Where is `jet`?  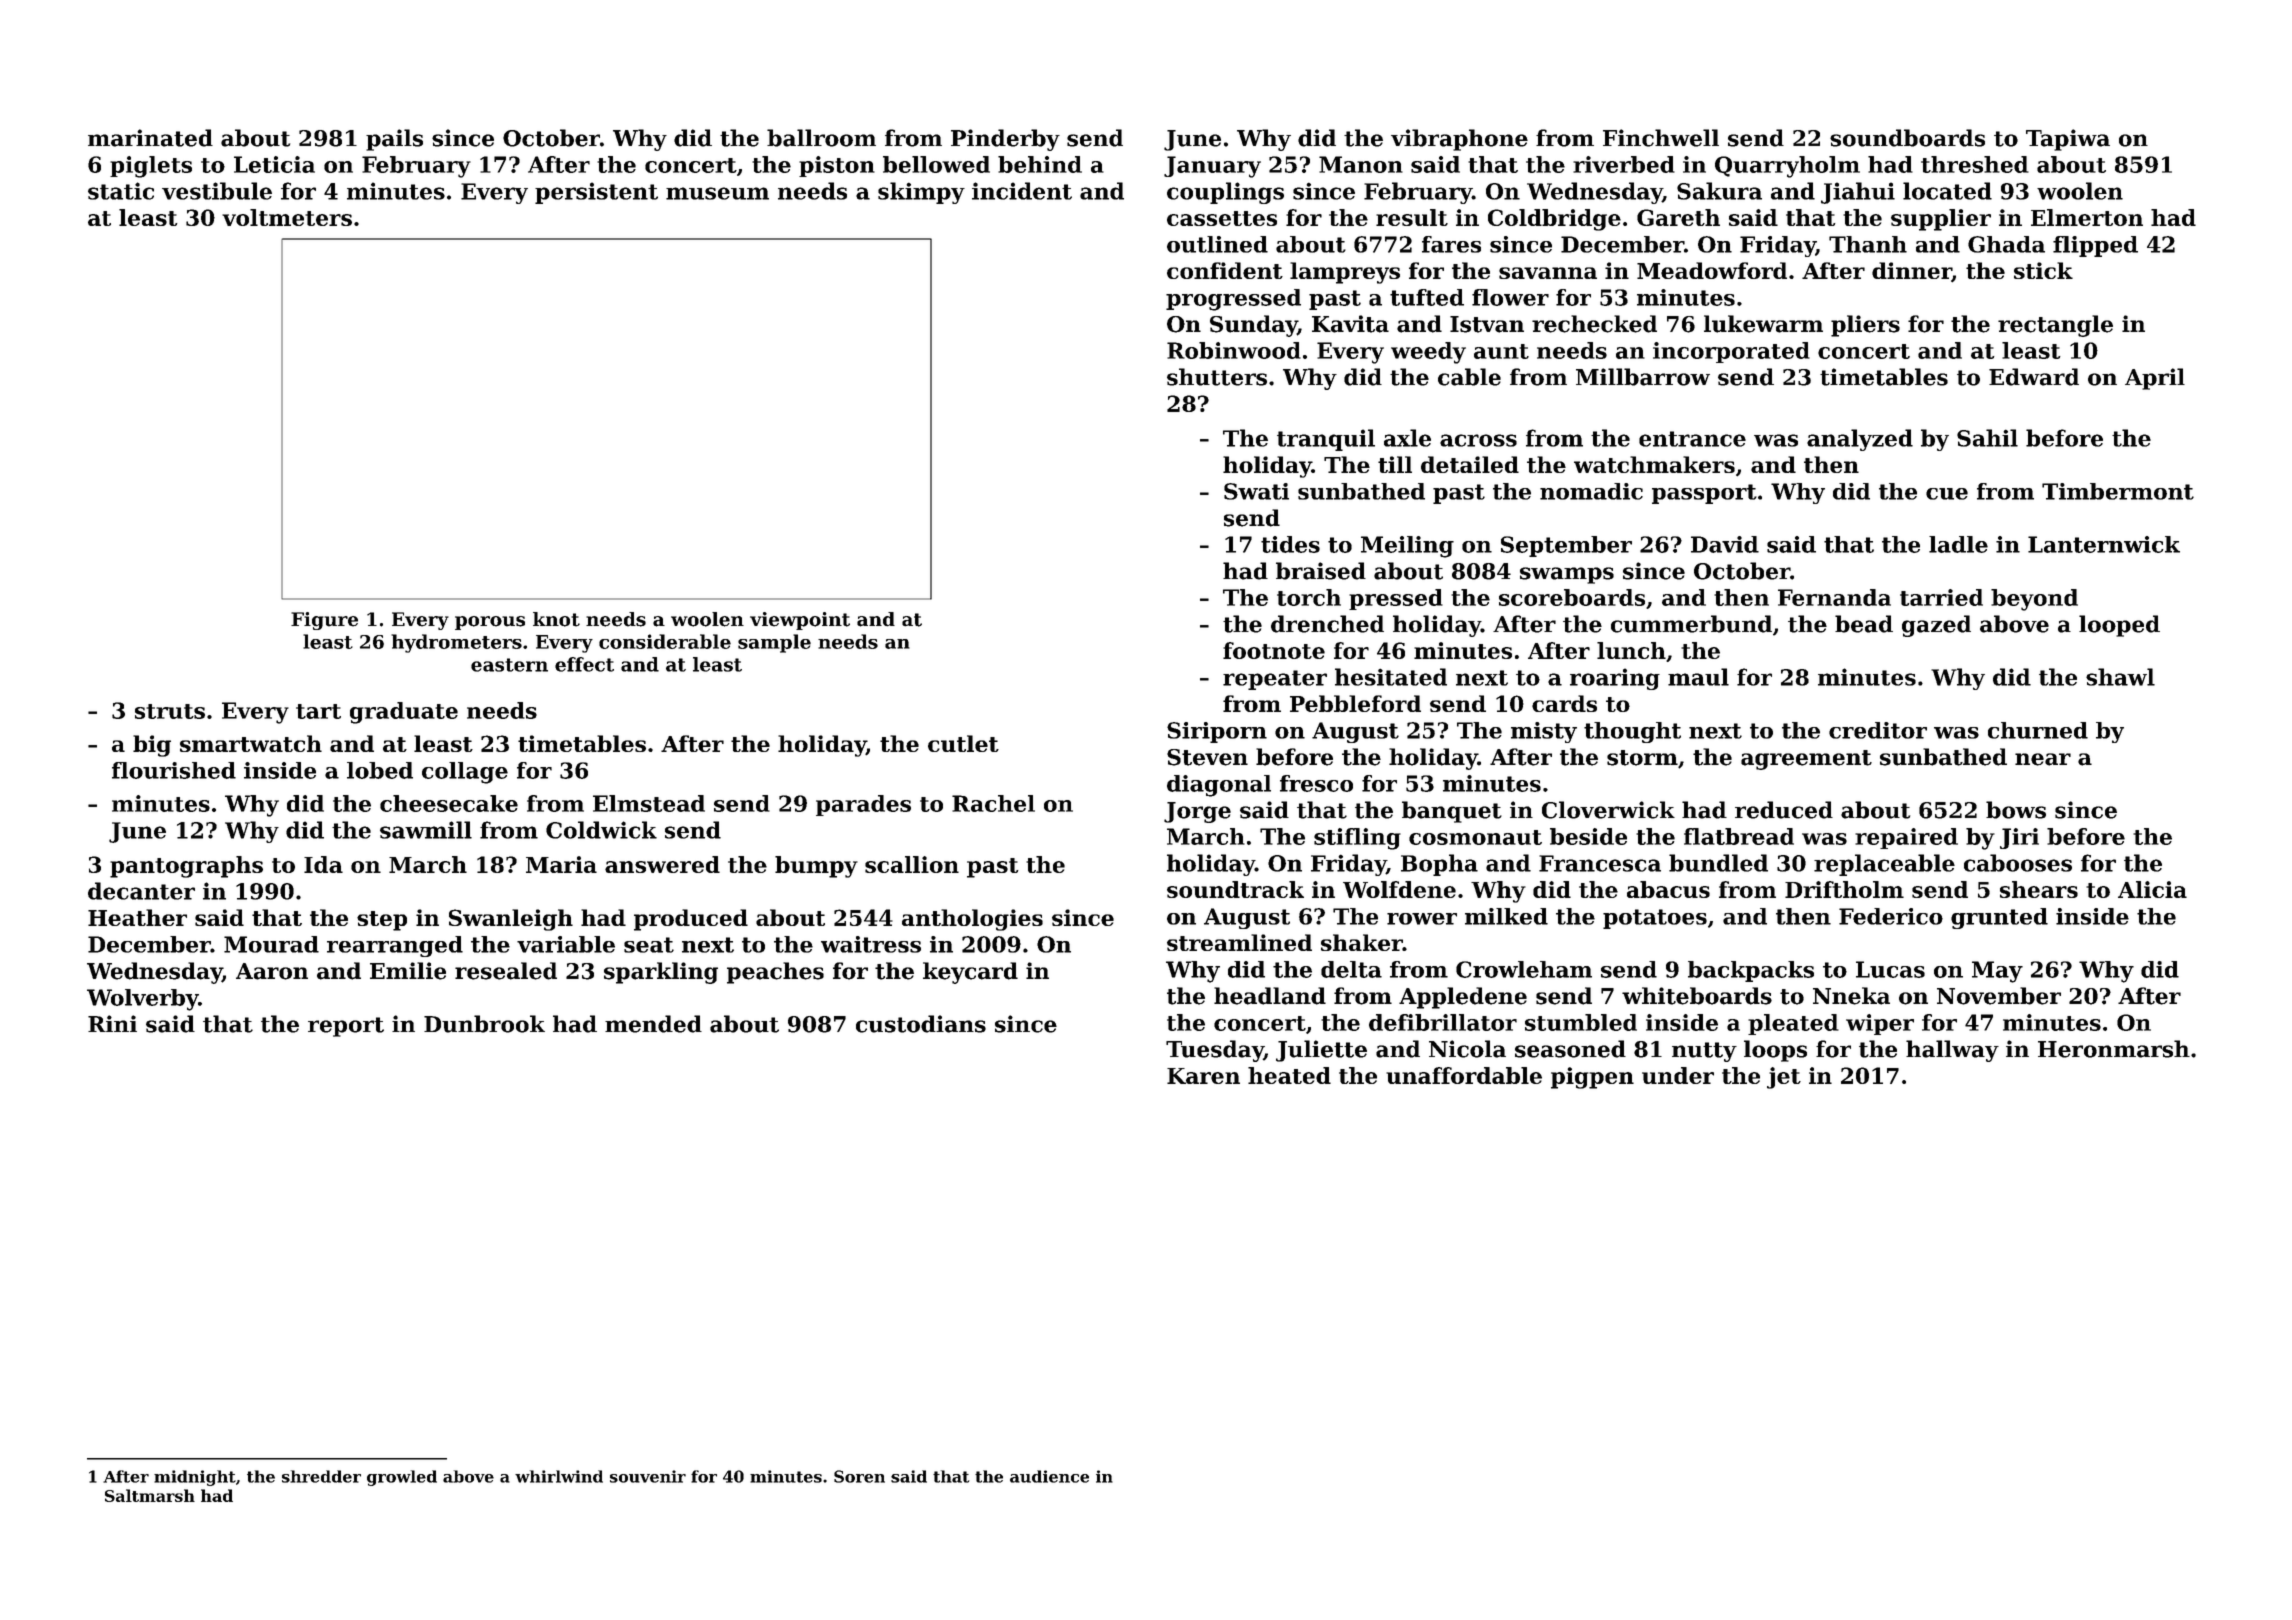 jet is located at coordinates (1784, 1078).
